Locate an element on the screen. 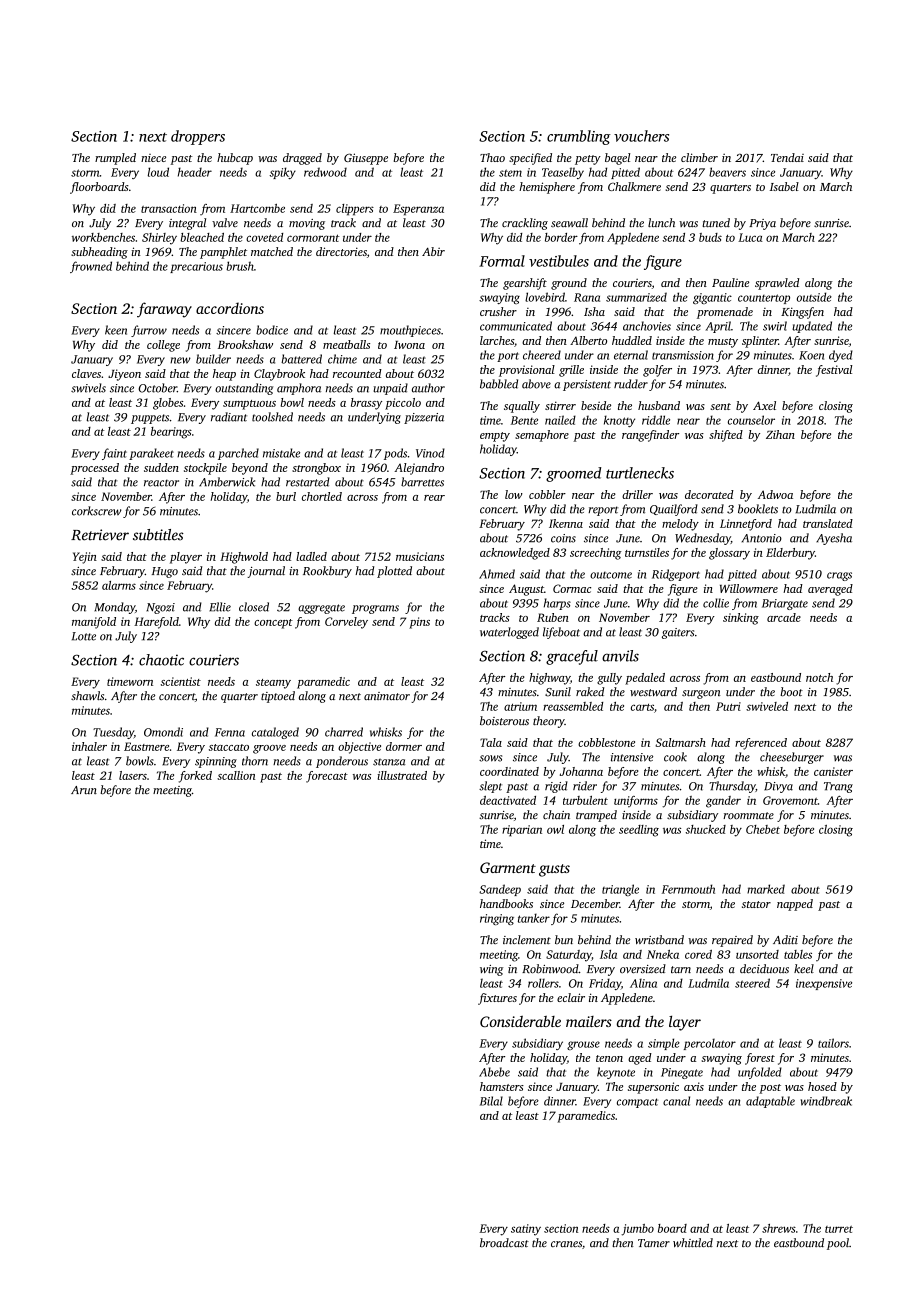 The image size is (924, 1314). Zihan is located at coordinates (780, 434).
